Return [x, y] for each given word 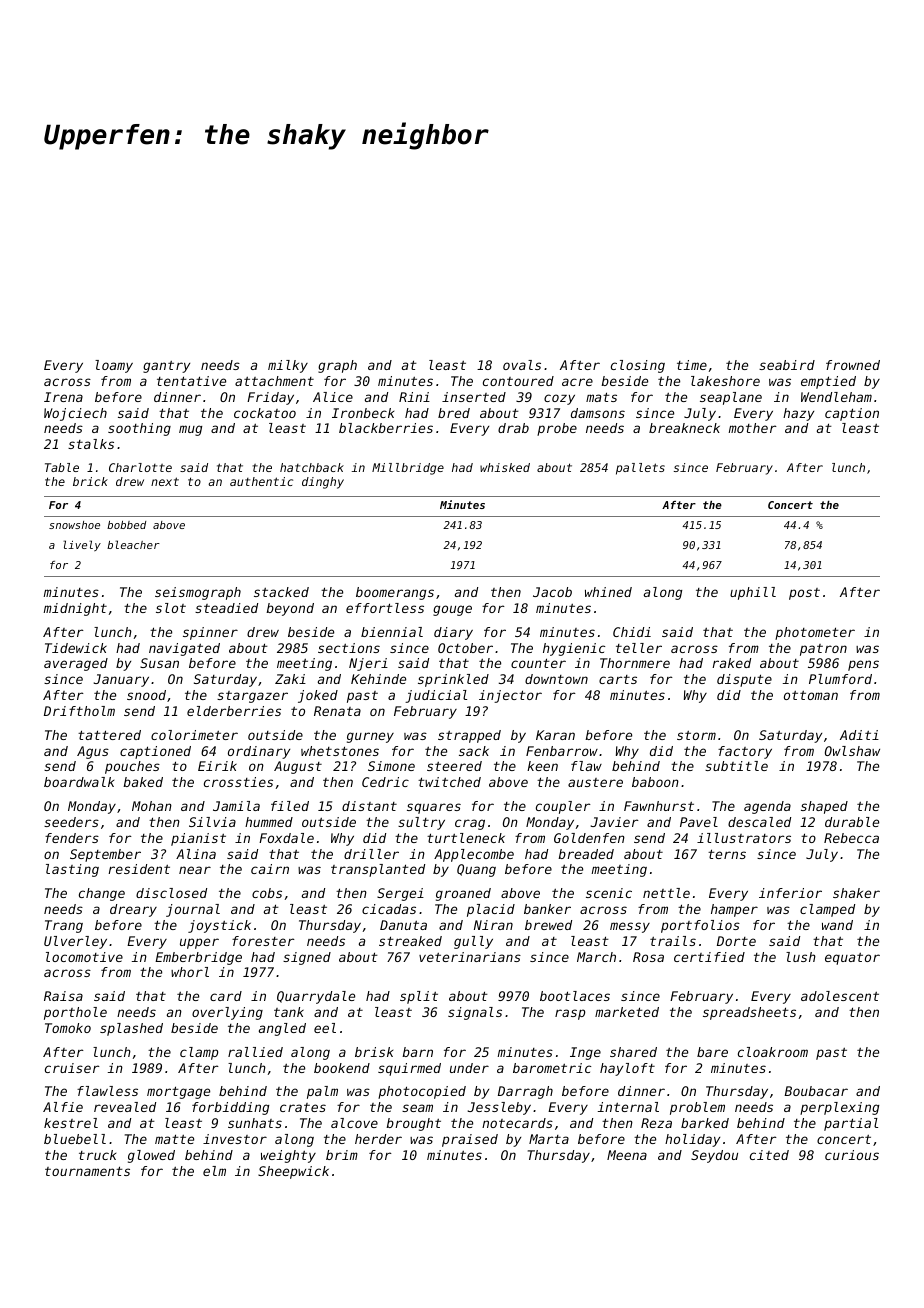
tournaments [87, 1171]
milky [288, 366]
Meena [627, 1155]
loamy [114, 366]
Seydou [714, 1156]
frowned [853, 365]
